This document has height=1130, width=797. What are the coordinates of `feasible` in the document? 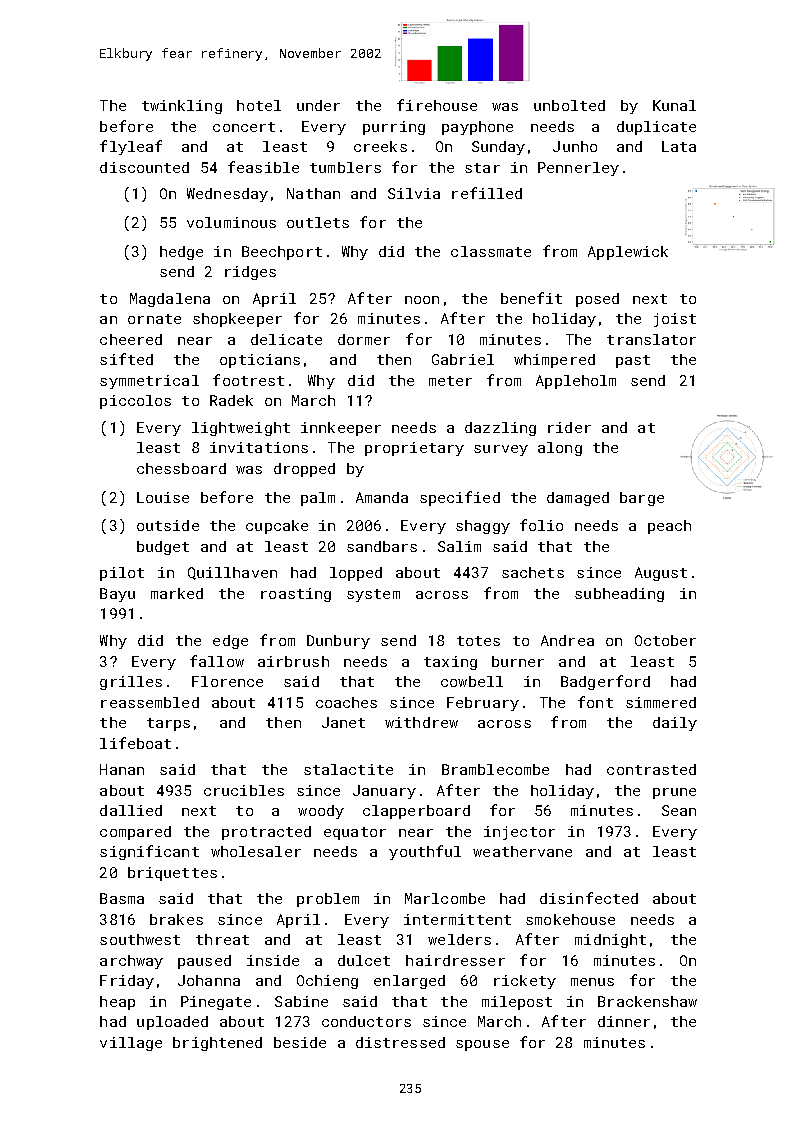 It's located at (263, 167).
